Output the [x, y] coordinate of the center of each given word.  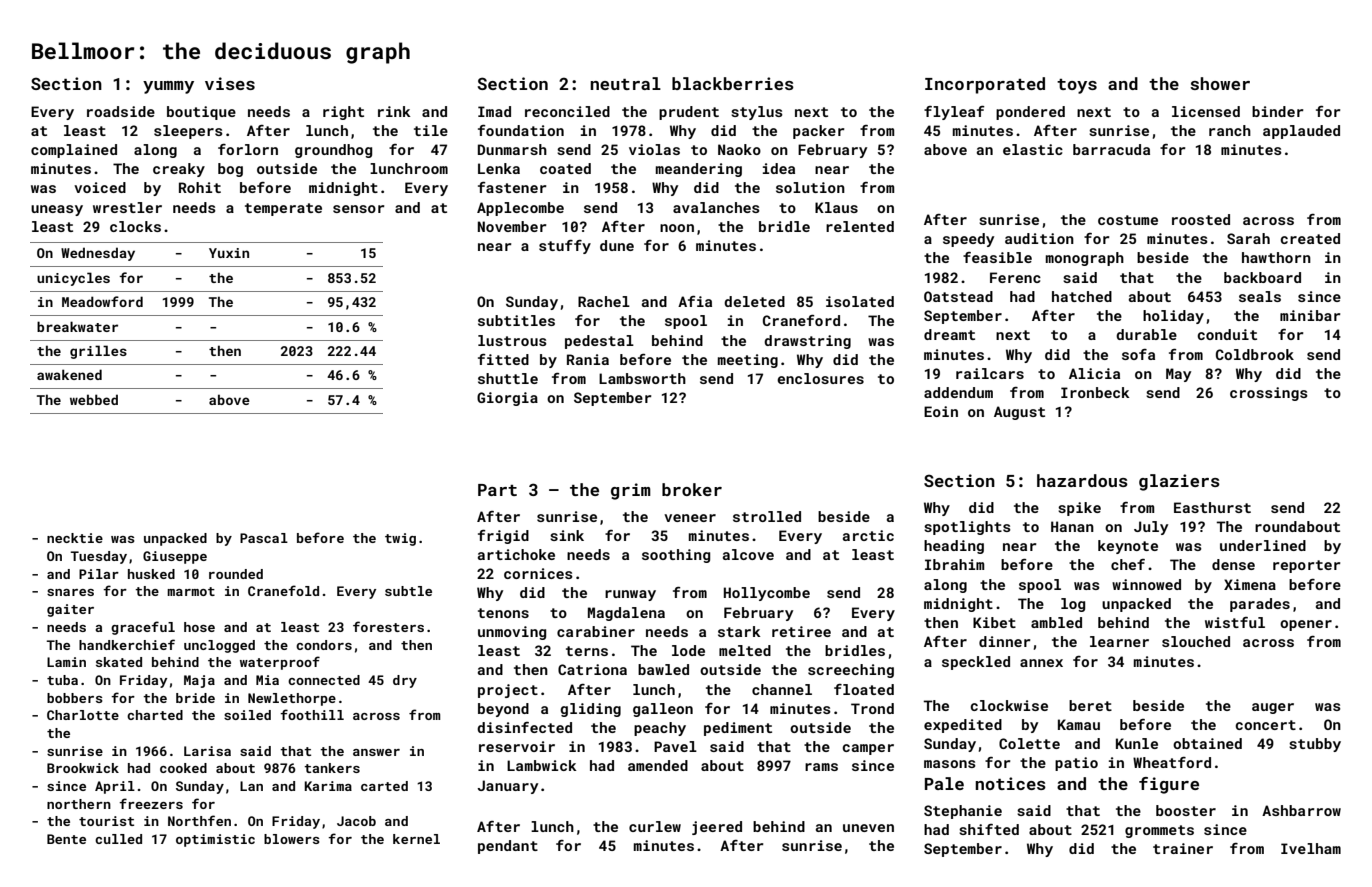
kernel [416, 839]
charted [155, 715]
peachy [660, 729]
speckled [976, 663]
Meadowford [102, 301]
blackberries [733, 83]
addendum [958, 392]
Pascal [264, 538]
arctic [868, 535]
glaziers [1179, 482]
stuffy [565, 247]
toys [1077, 86]
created [1310, 238]
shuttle [508, 378]
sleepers [188, 132]
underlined [1263, 545]
